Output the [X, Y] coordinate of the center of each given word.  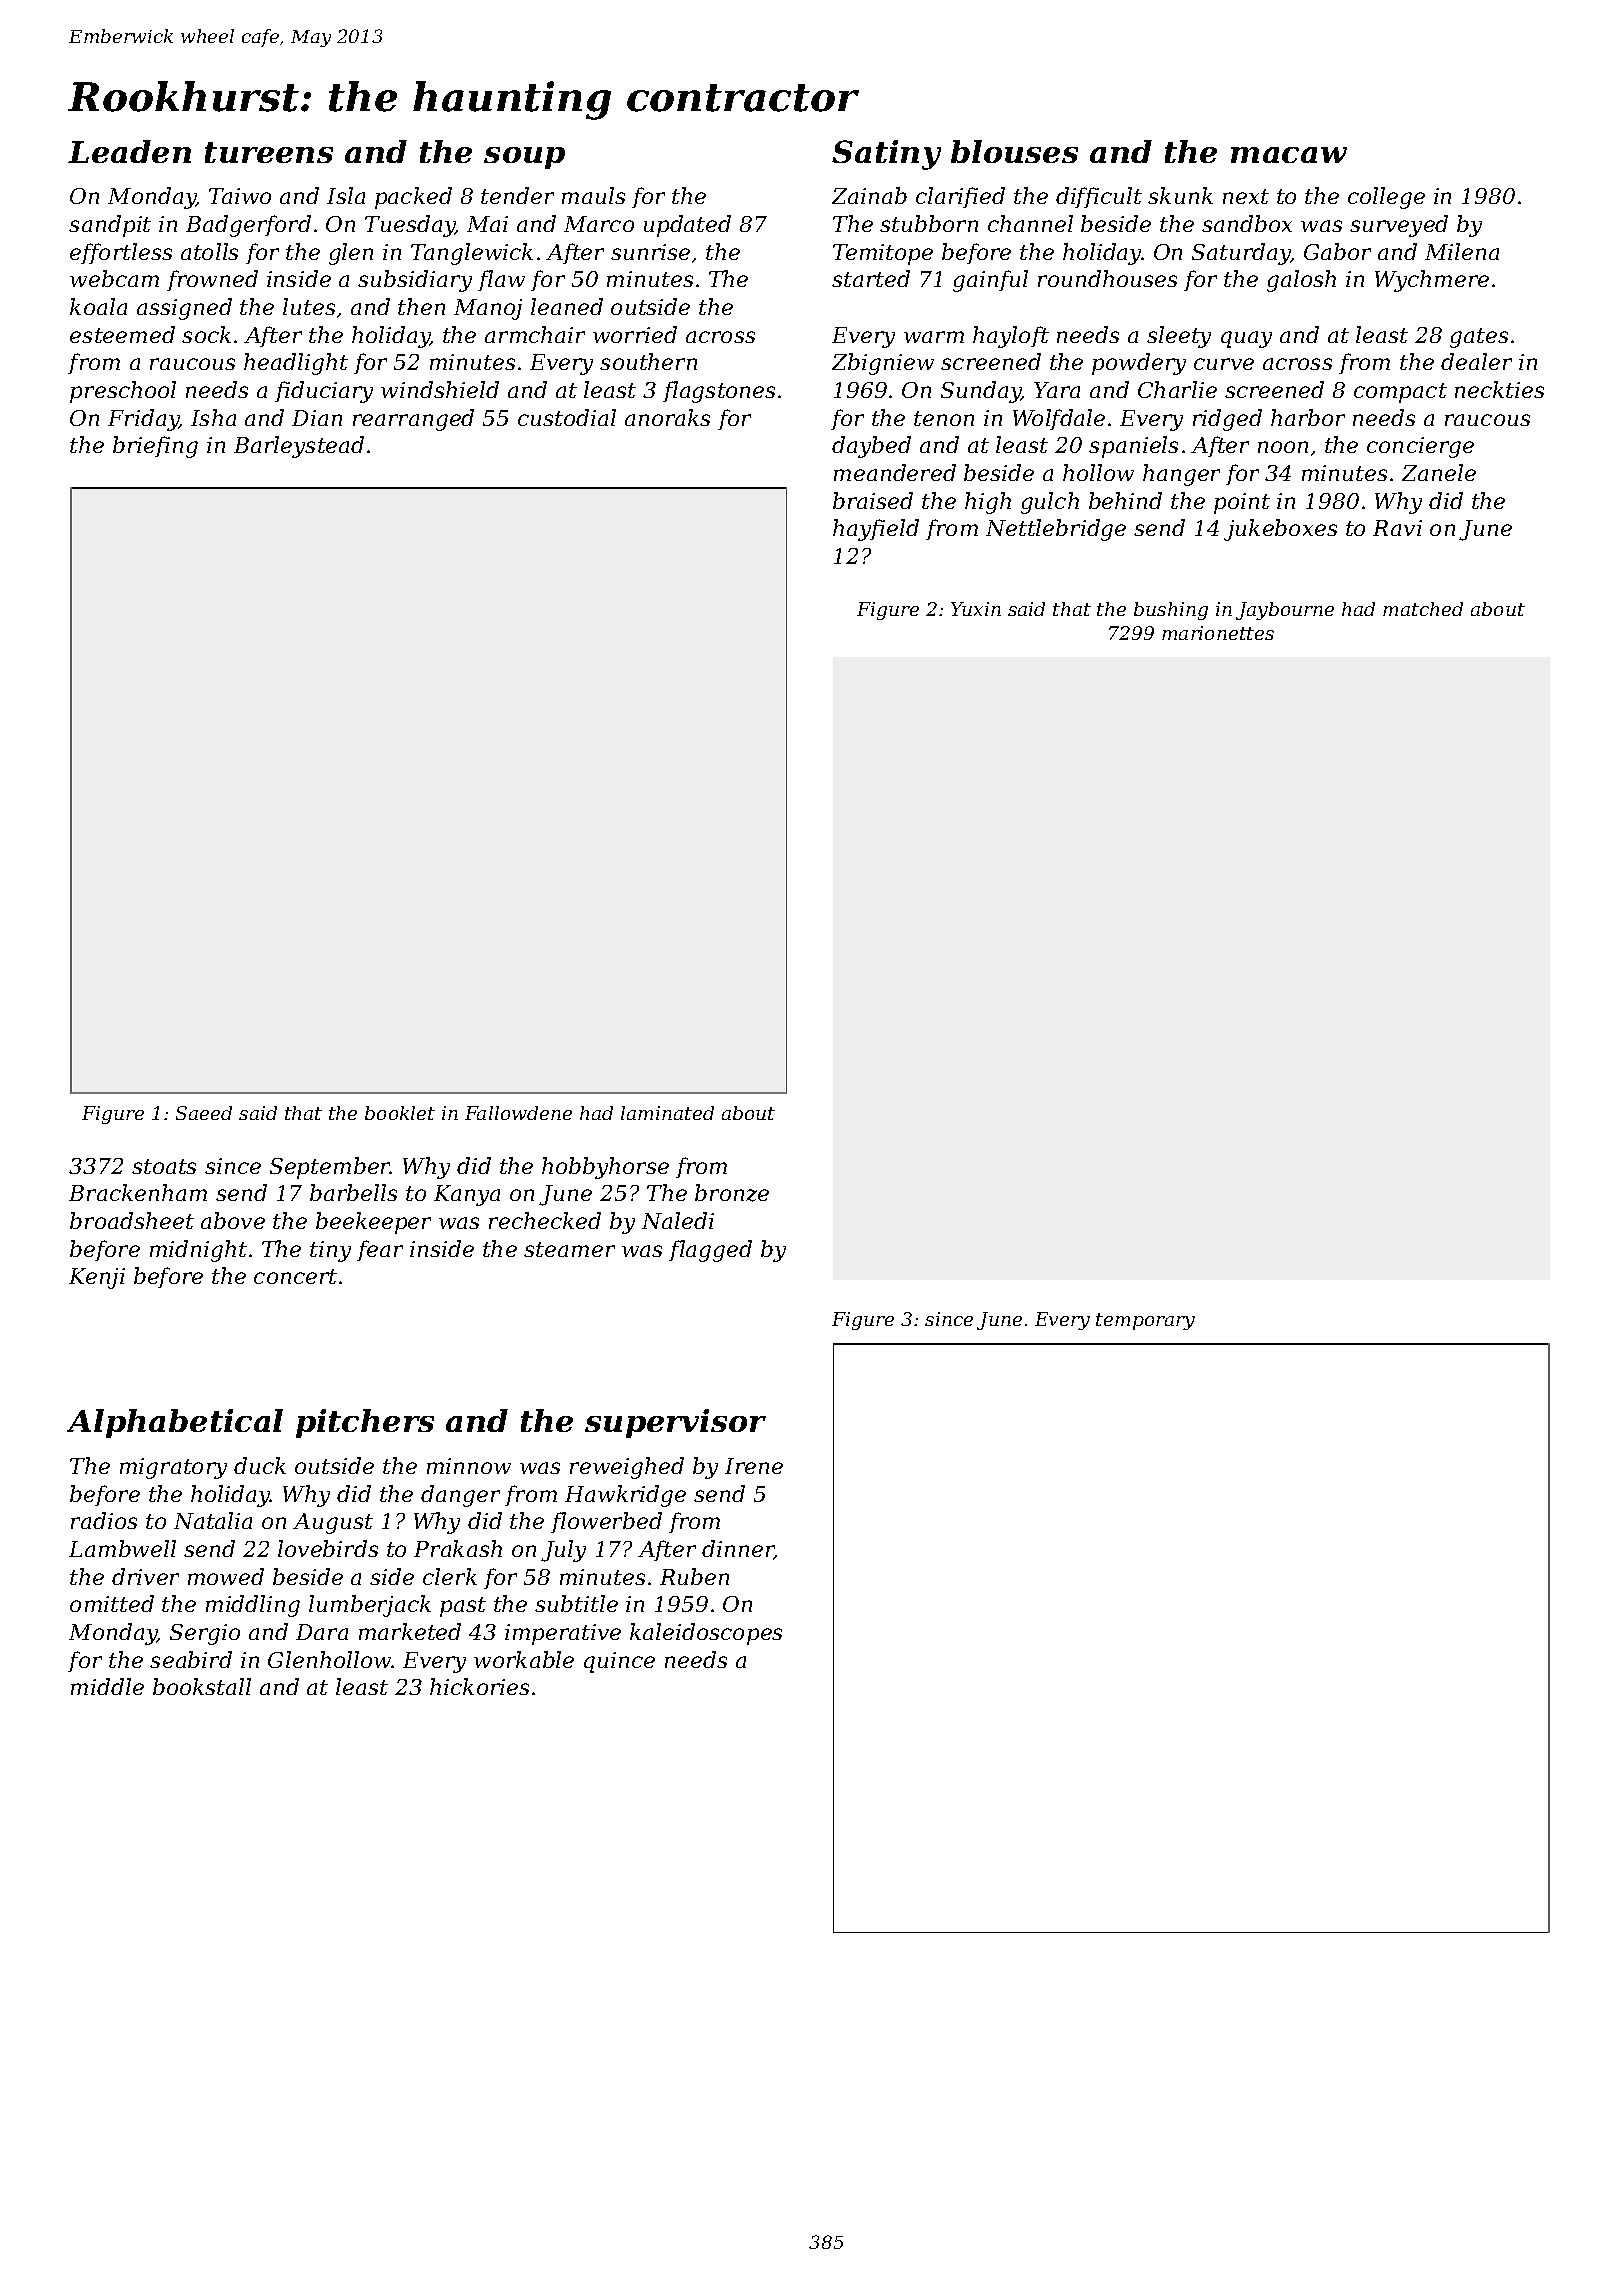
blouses [1014, 151]
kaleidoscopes [706, 1634]
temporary [1145, 1321]
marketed [410, 1631]
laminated [667, 1113]
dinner [738, 1550]
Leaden [129, 151]
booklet [400, 1113]
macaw [1289, 155]
